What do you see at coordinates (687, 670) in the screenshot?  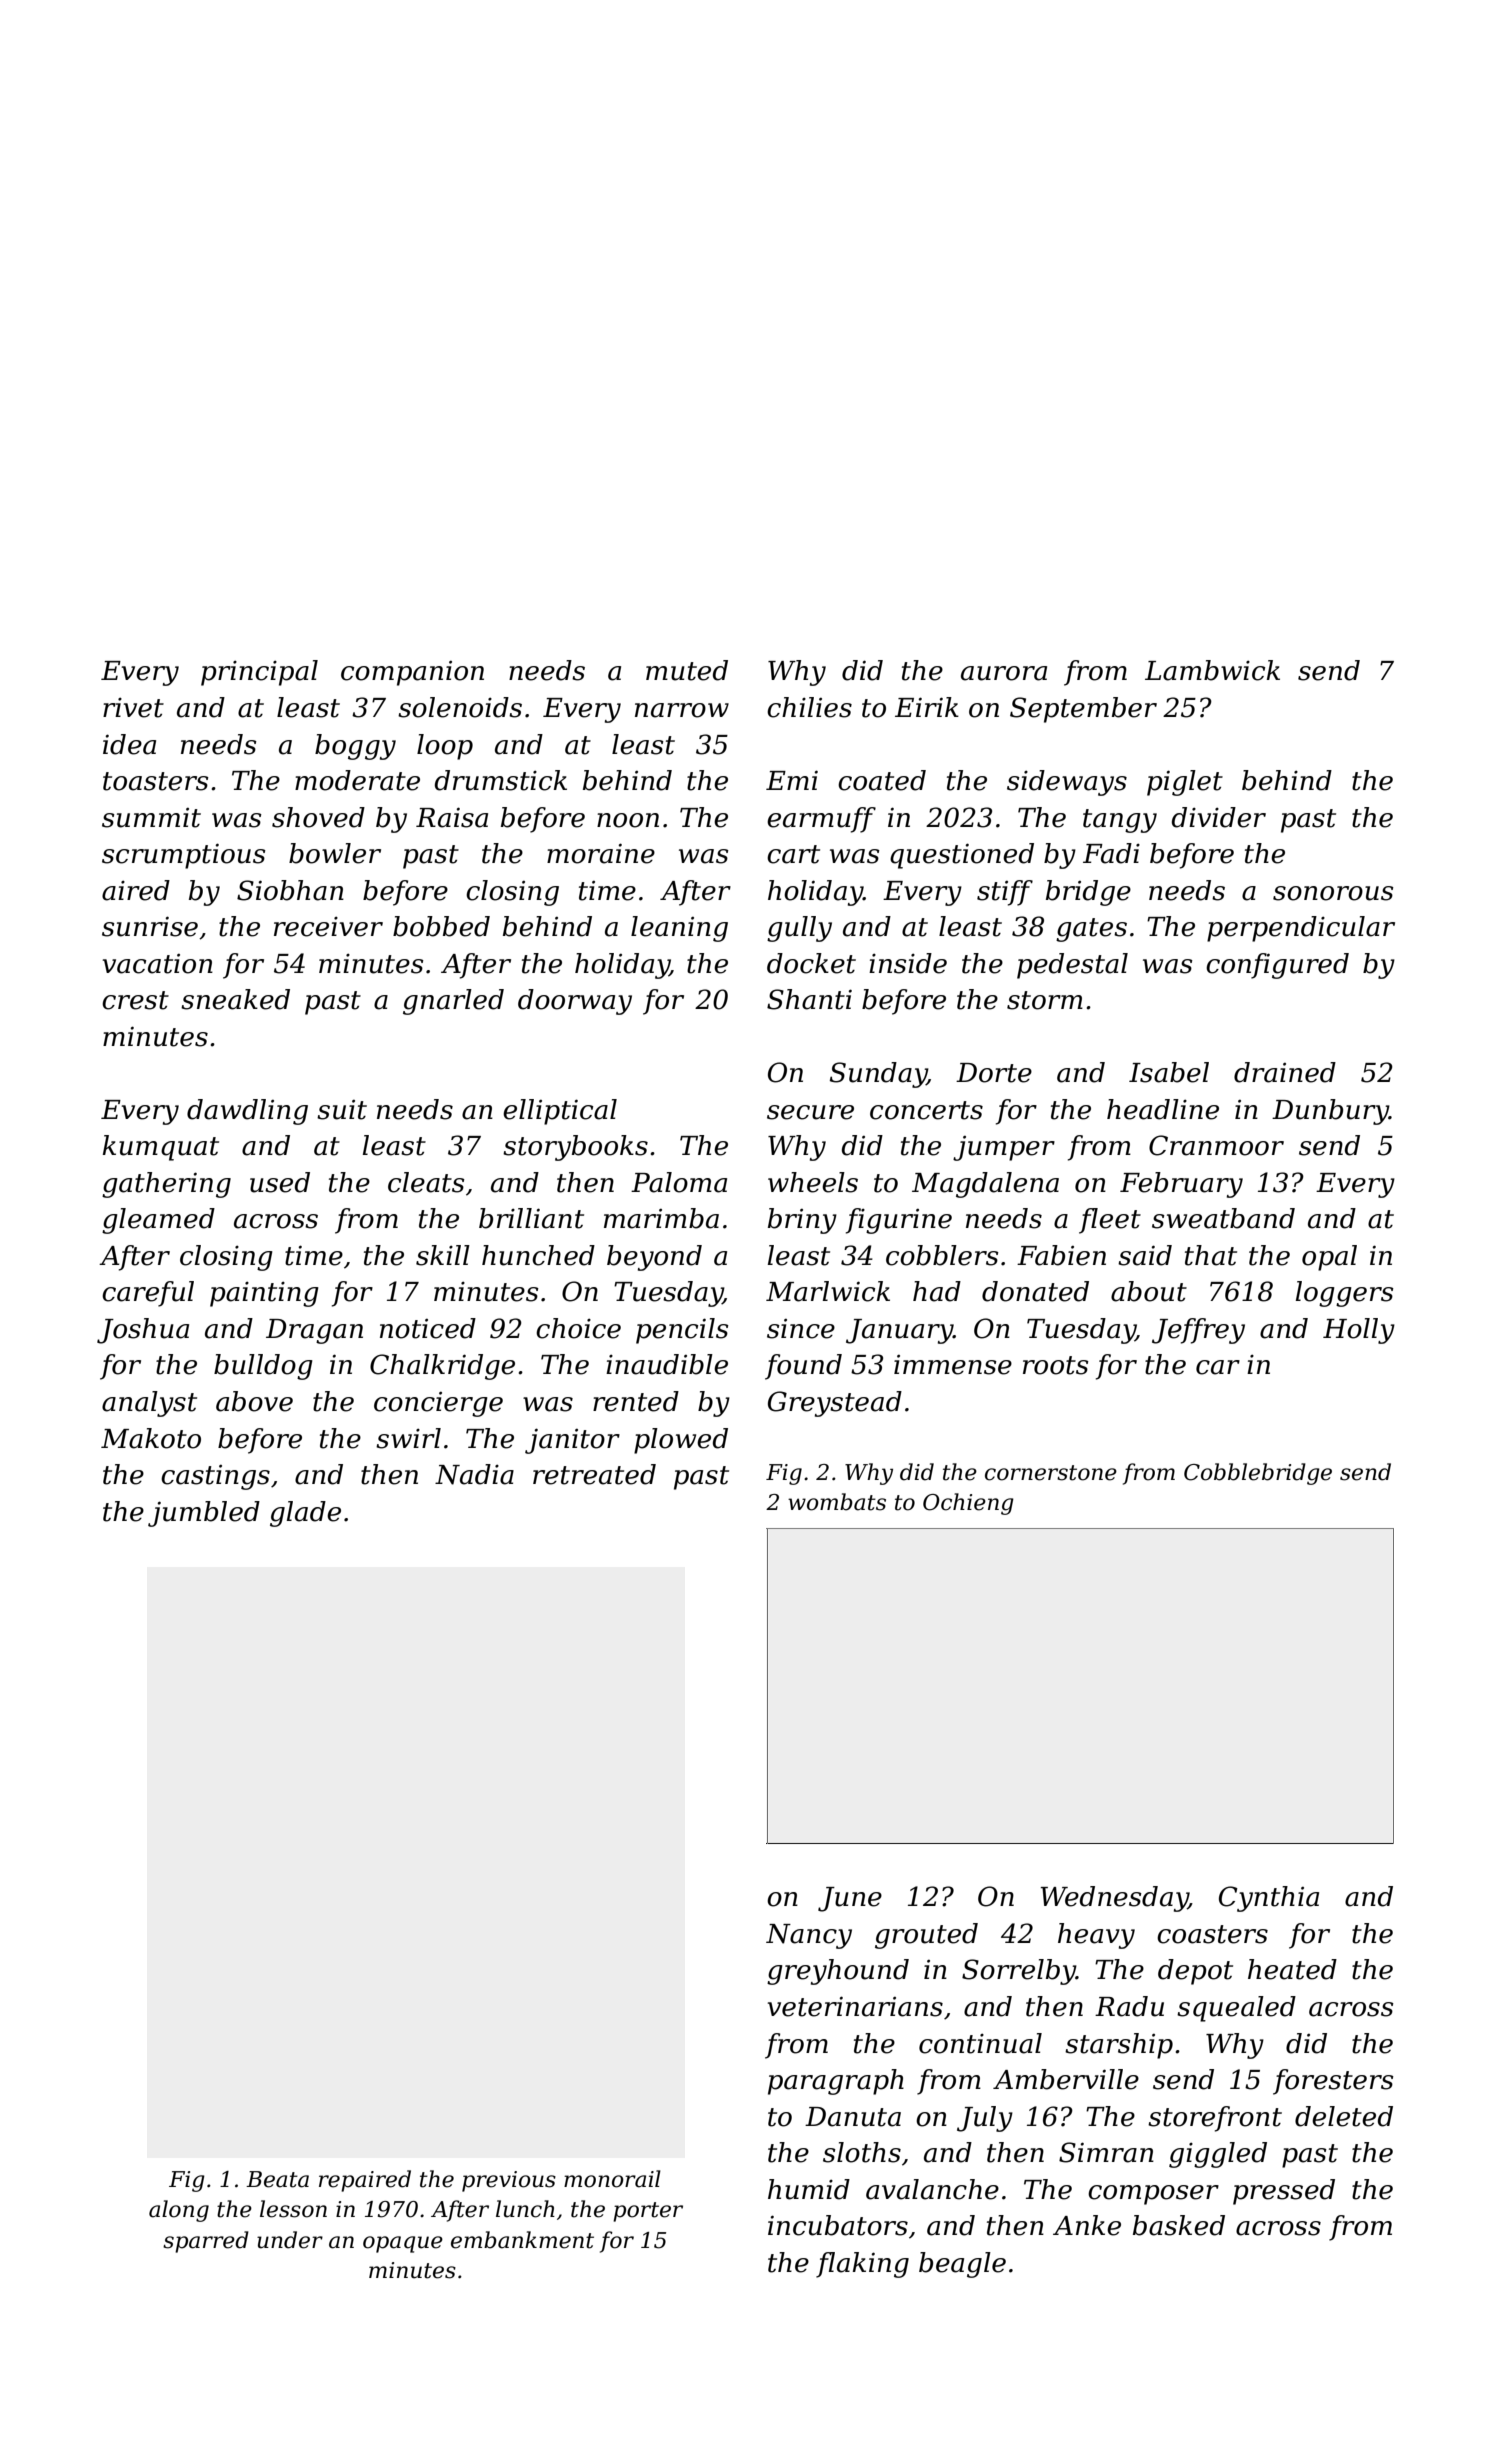 I see `muted` at bounding box center [687, 670].
